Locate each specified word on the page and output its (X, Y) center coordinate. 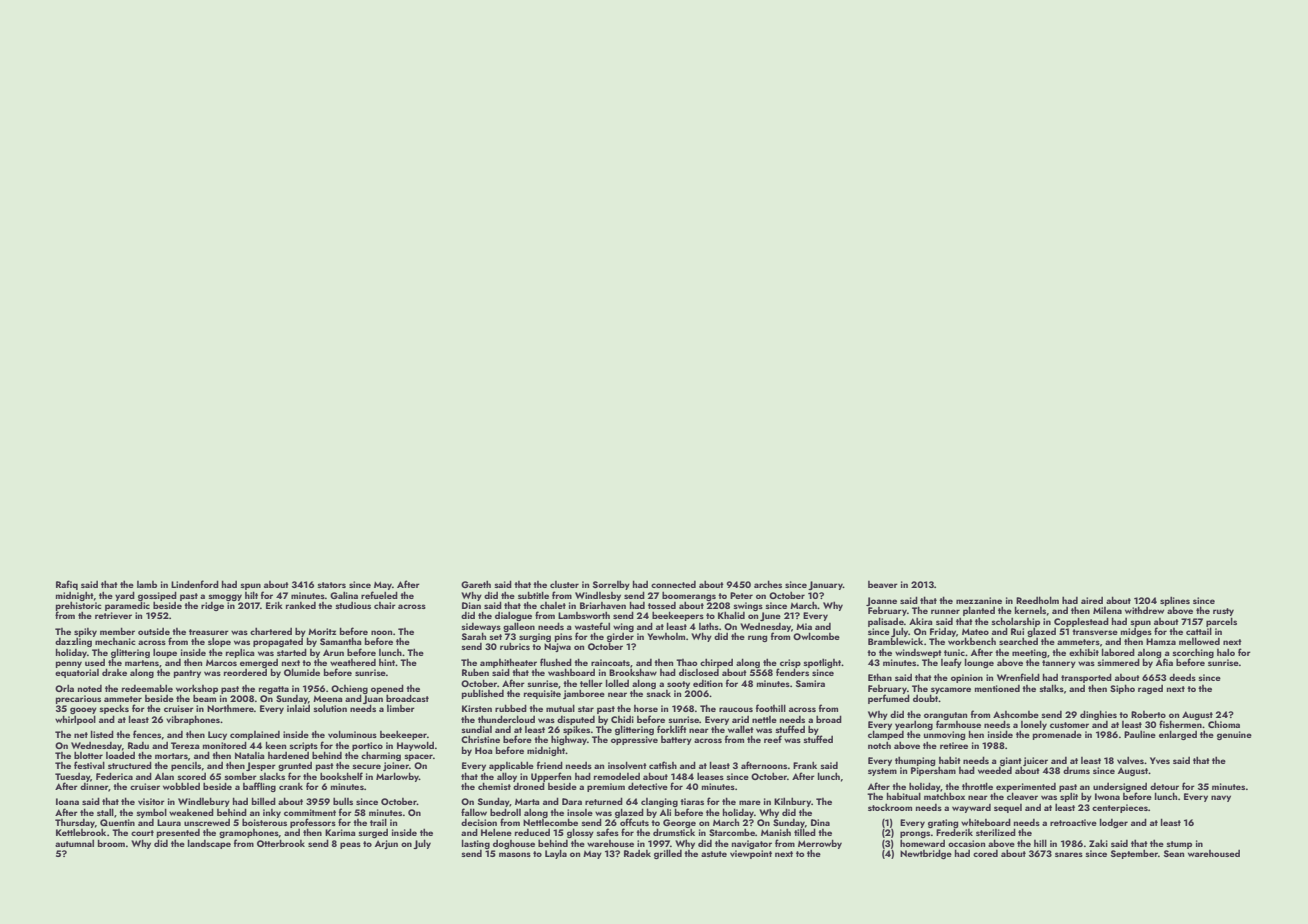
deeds (1182, 677)
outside (154, 631)
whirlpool (75, 720)
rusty (1223, 612)
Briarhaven (603, 605)
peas (350, 845)
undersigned (1120, 788)
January (825, 585)
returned (604, 801)
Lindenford (195, 584)
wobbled (181, 786)
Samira (810, 683)
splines (1175, 601)
